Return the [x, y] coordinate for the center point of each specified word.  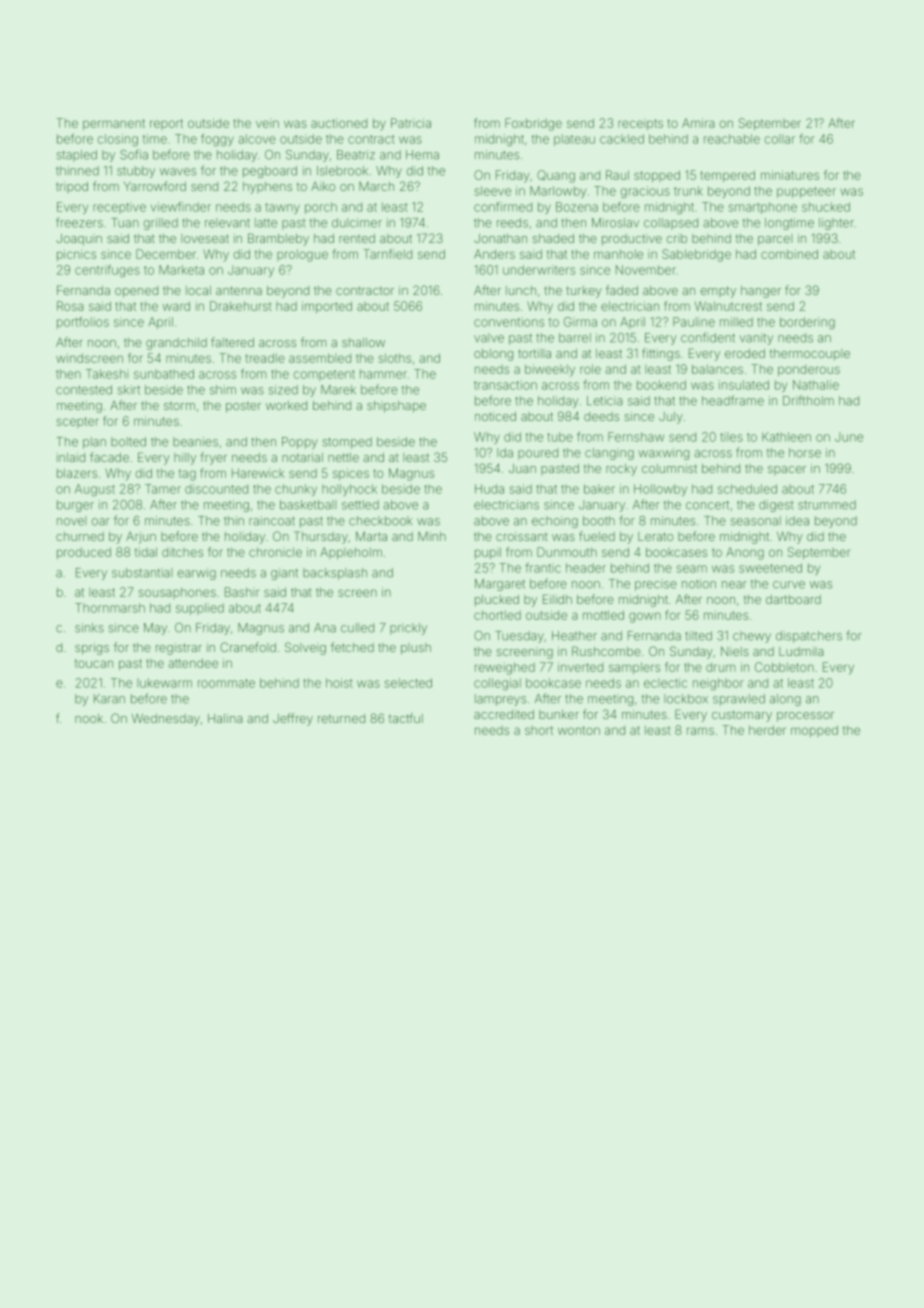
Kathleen [786, 437]
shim [223, 390]
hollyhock [349, 490]
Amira [698, 123]
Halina [225, 718]
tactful [406, 718]
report [166, 124]
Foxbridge [533, 124]
